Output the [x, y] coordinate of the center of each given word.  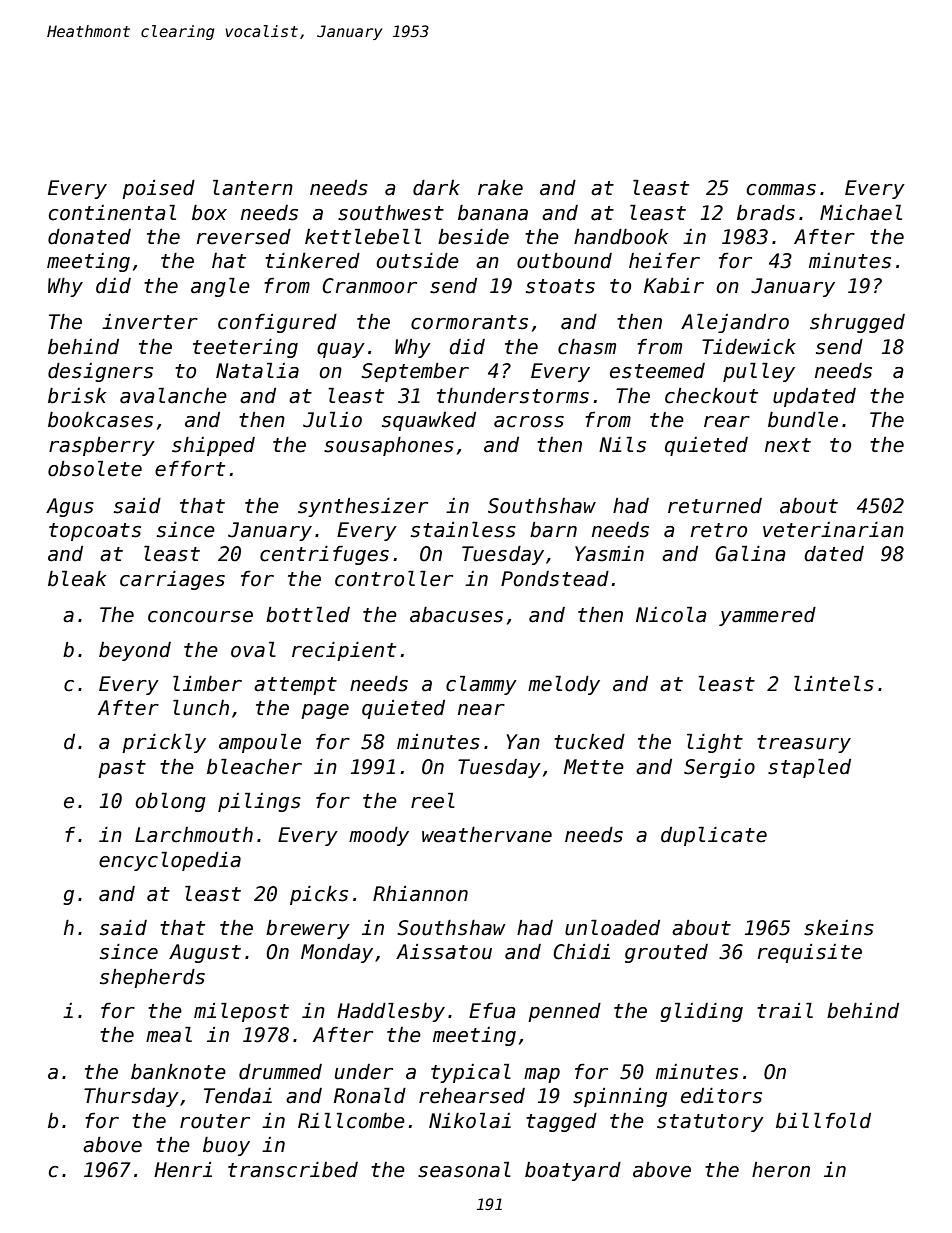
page [325, 711]
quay [341, 350]
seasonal [464, 1170]
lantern [253, 188]
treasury [804, 744]
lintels [834, 684]
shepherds [152, 978]
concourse [200, 617]
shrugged [857, 323]
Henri [183, 1170]
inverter [150, 322]
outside [417, 261]
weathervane [487, 835]
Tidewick [749, 347]
